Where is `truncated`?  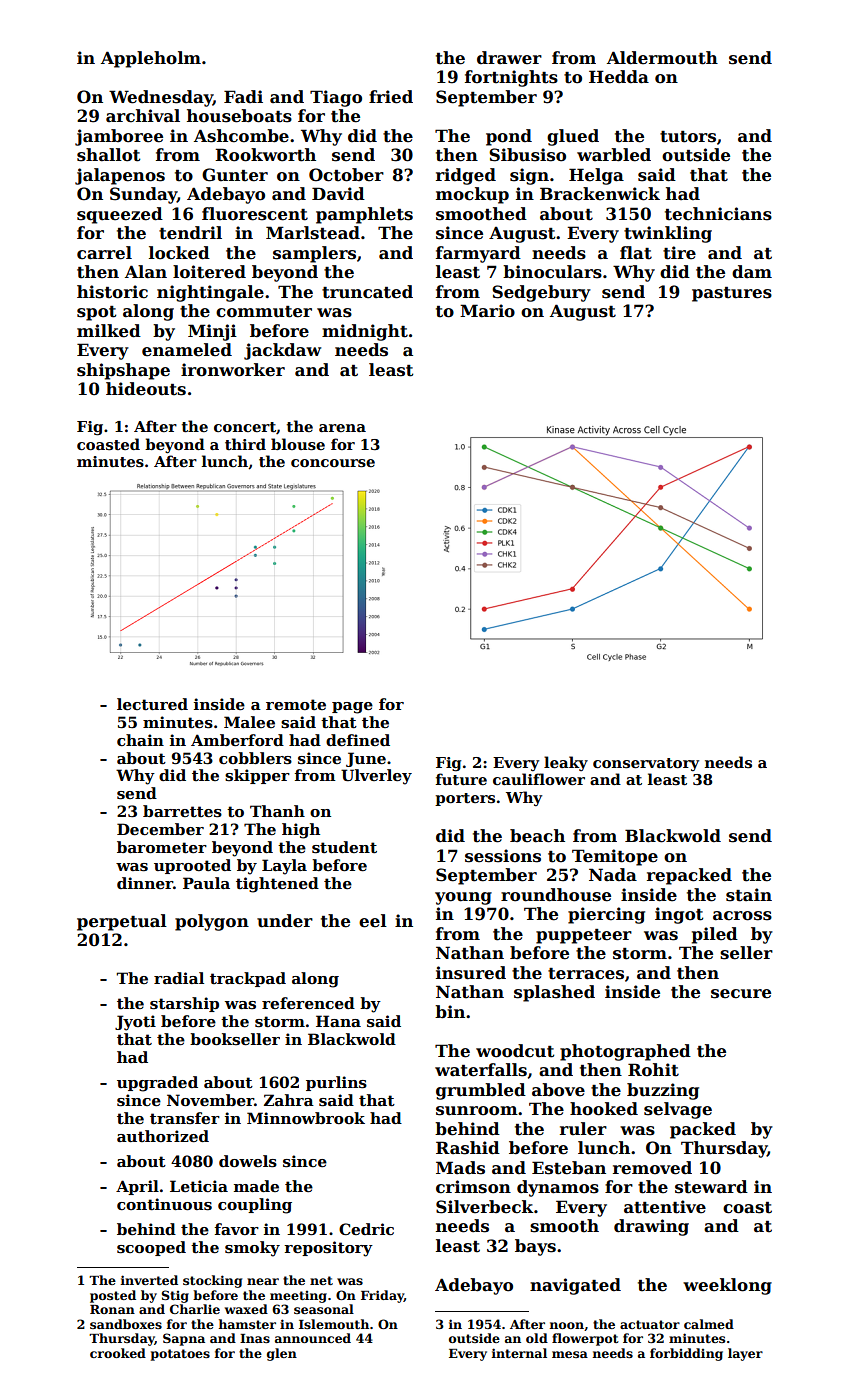
truncated is located at coordinates (367, 292).
